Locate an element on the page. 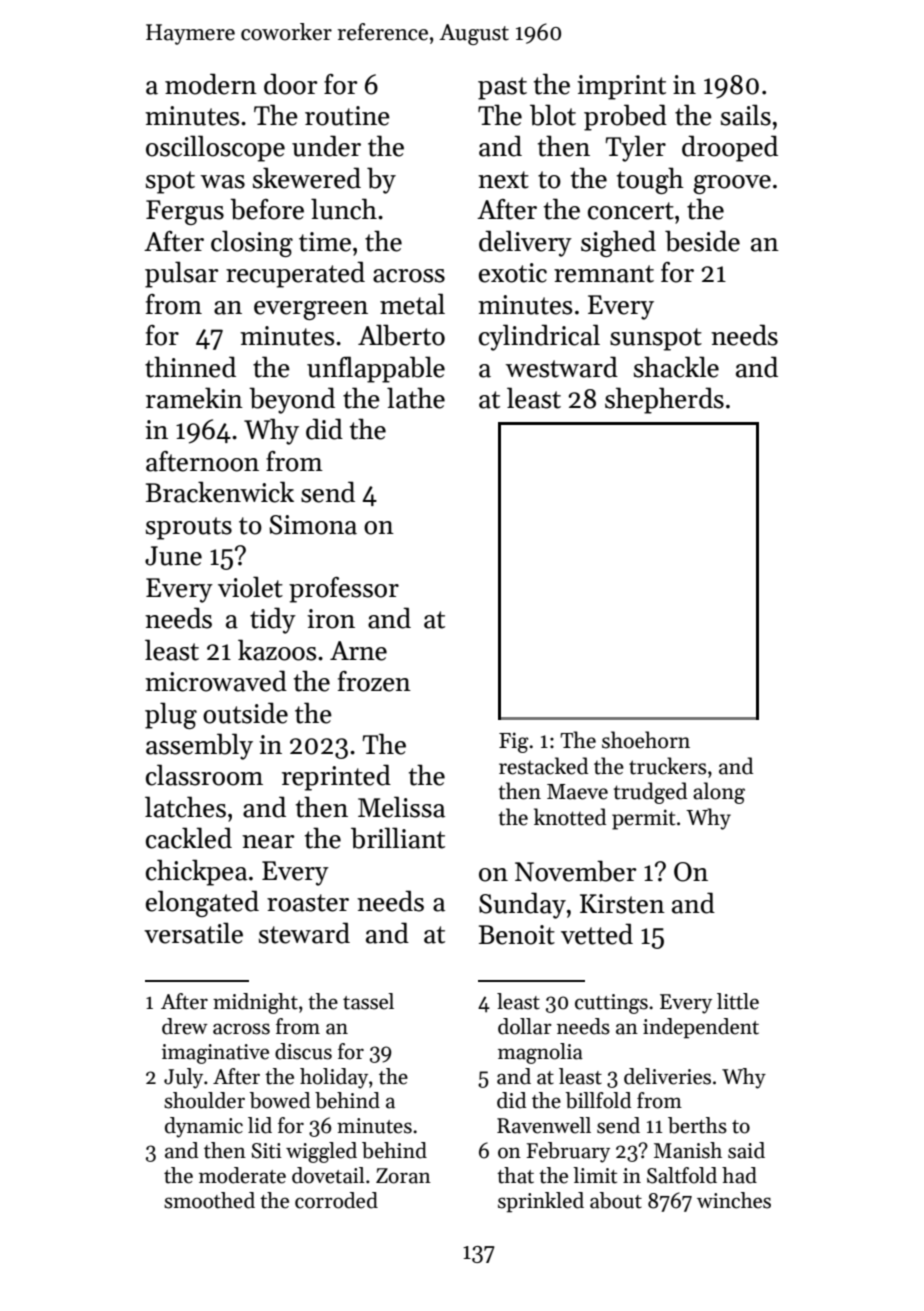 The image size is (924, 1311). smoothed is located at coordinates (209, 1200).
